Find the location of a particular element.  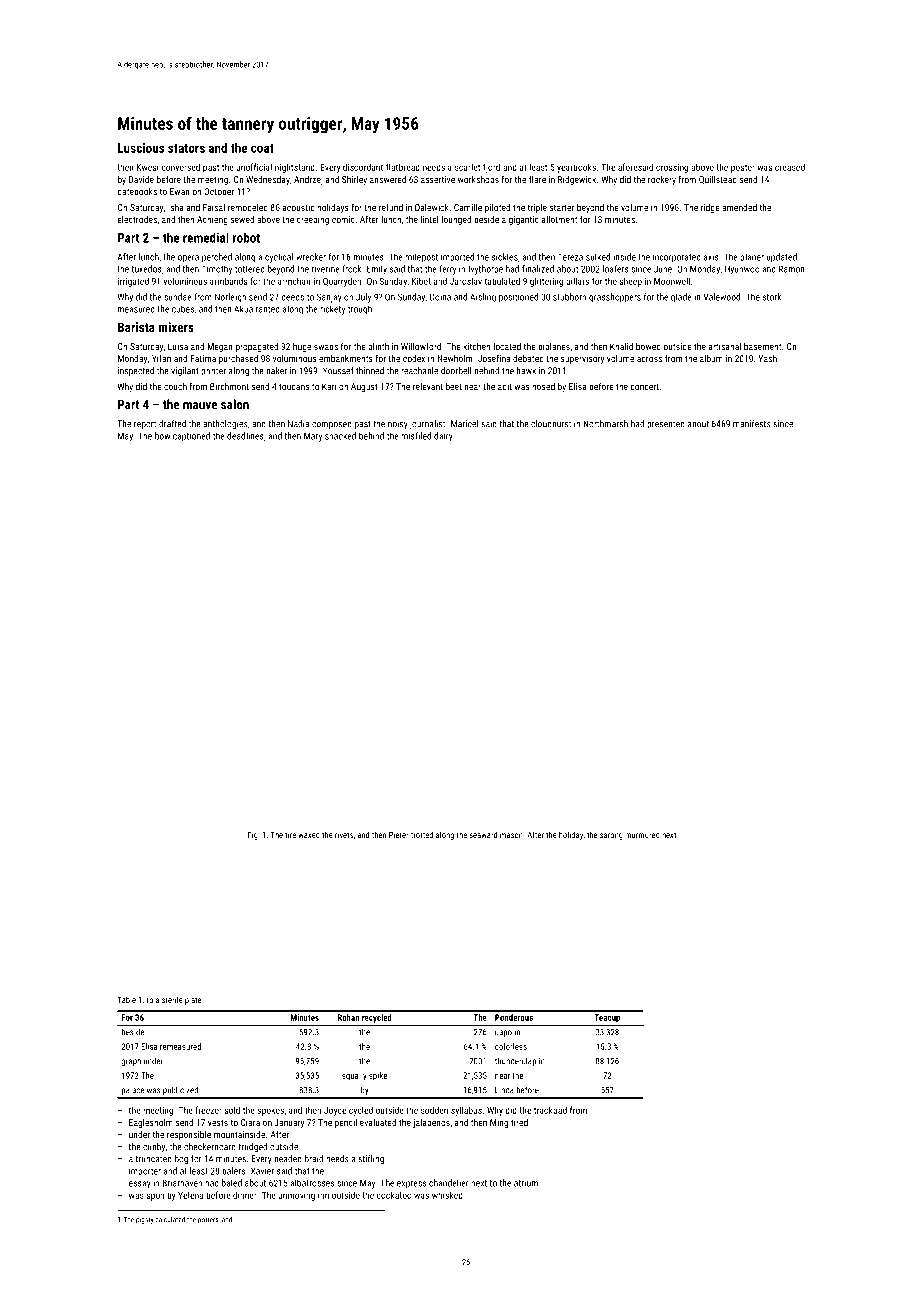

whisked is located at coordinates (447, 1195).
